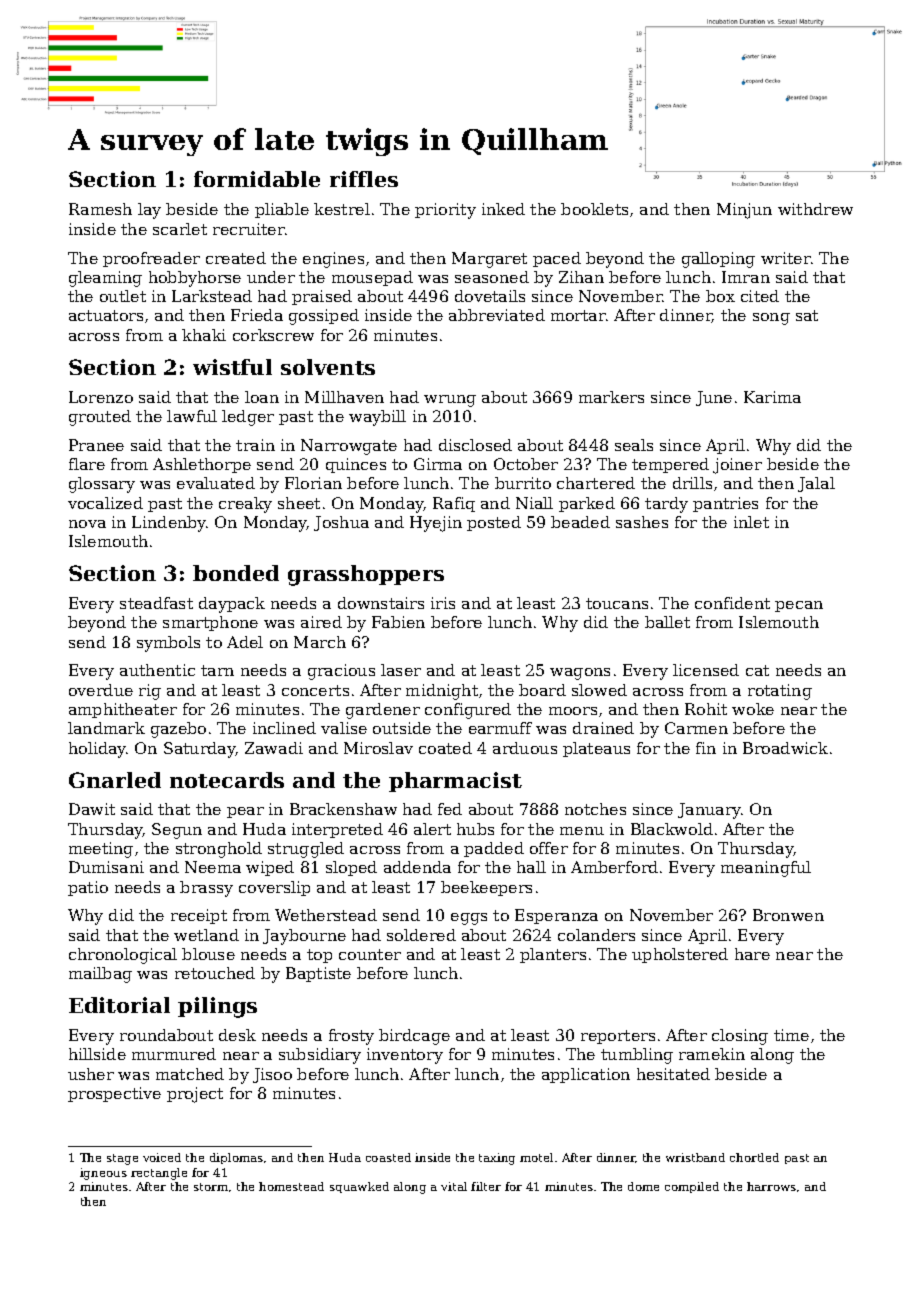 Image resolution: width=924 pixels, height=1308 pixels. I want to click on galloping, so click(718, 260).
